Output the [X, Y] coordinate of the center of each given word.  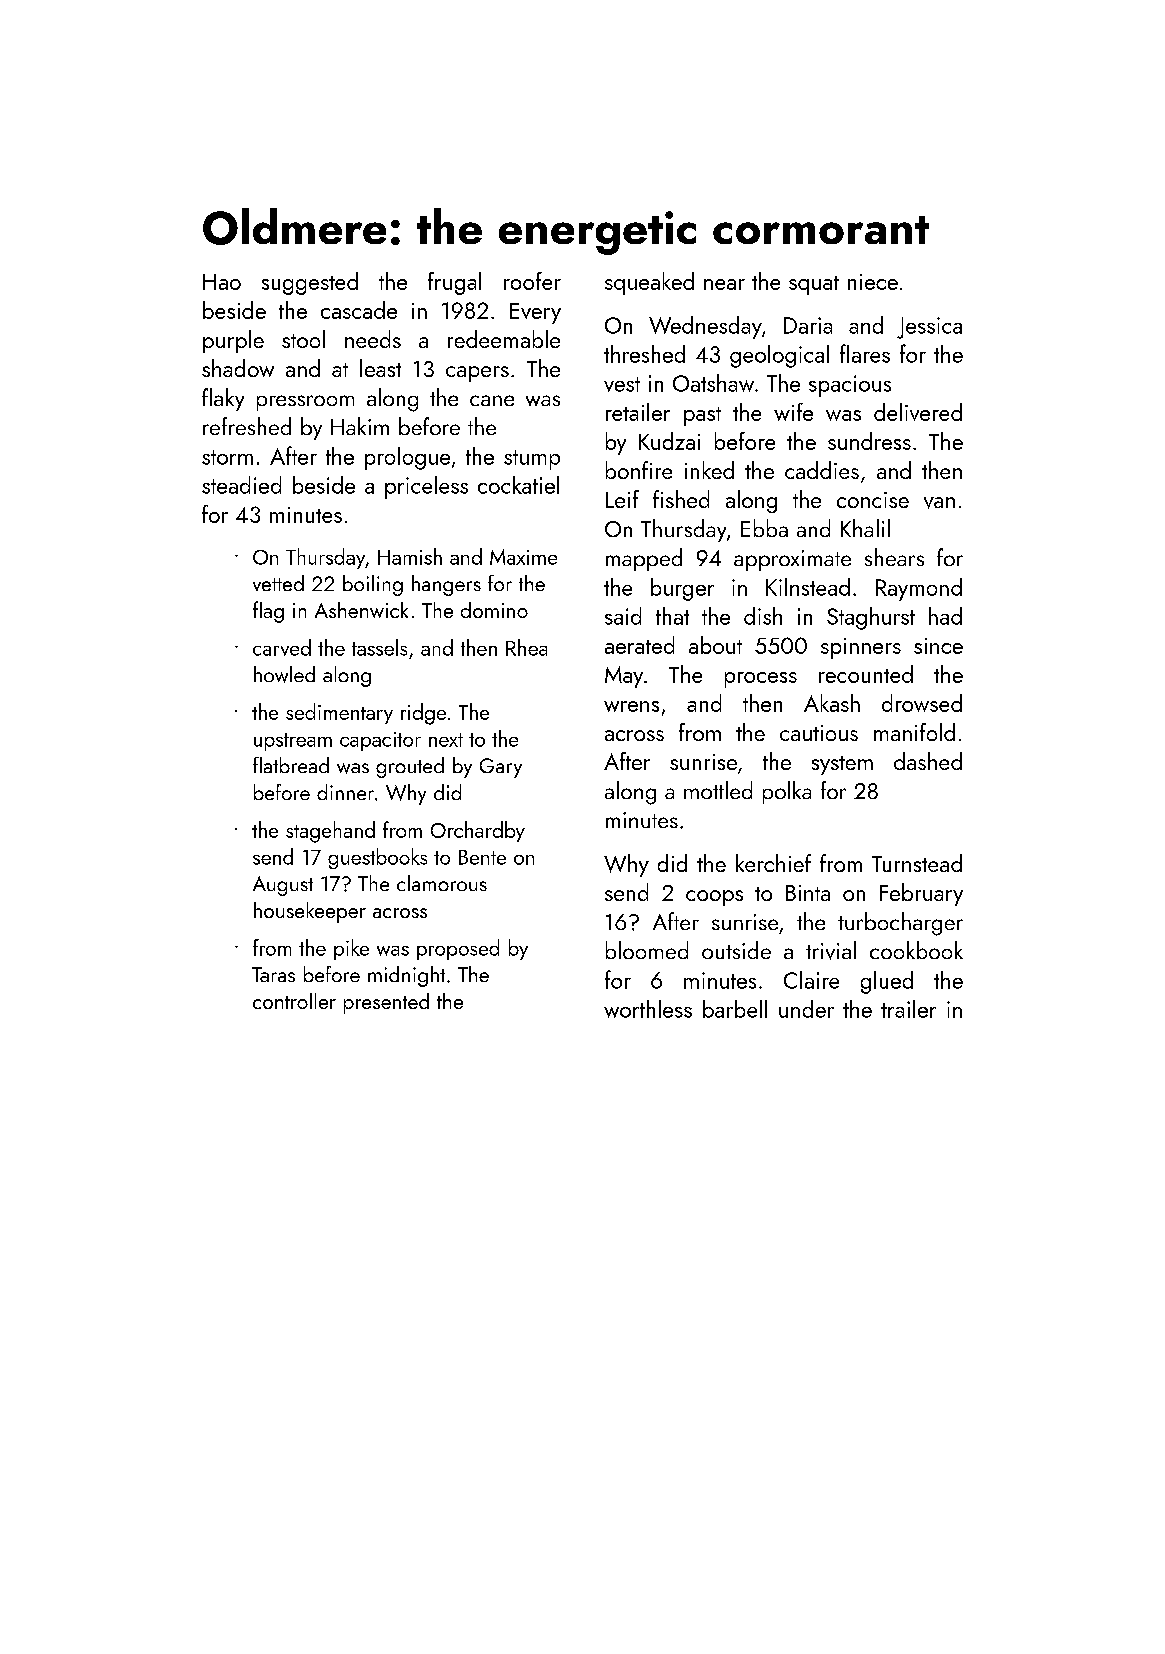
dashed [928, 761]
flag [268, 612]
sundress [869, 441]
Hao [222, 282]
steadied [241, 485]
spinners [861, 648]
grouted [410, 767]
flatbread [291, 765]
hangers [446, 585]
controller [294, 1001]
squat [814, 285]
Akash [832, 703]
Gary [501, 768]
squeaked [649, 283]
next [446, 740]
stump [532, 460]
